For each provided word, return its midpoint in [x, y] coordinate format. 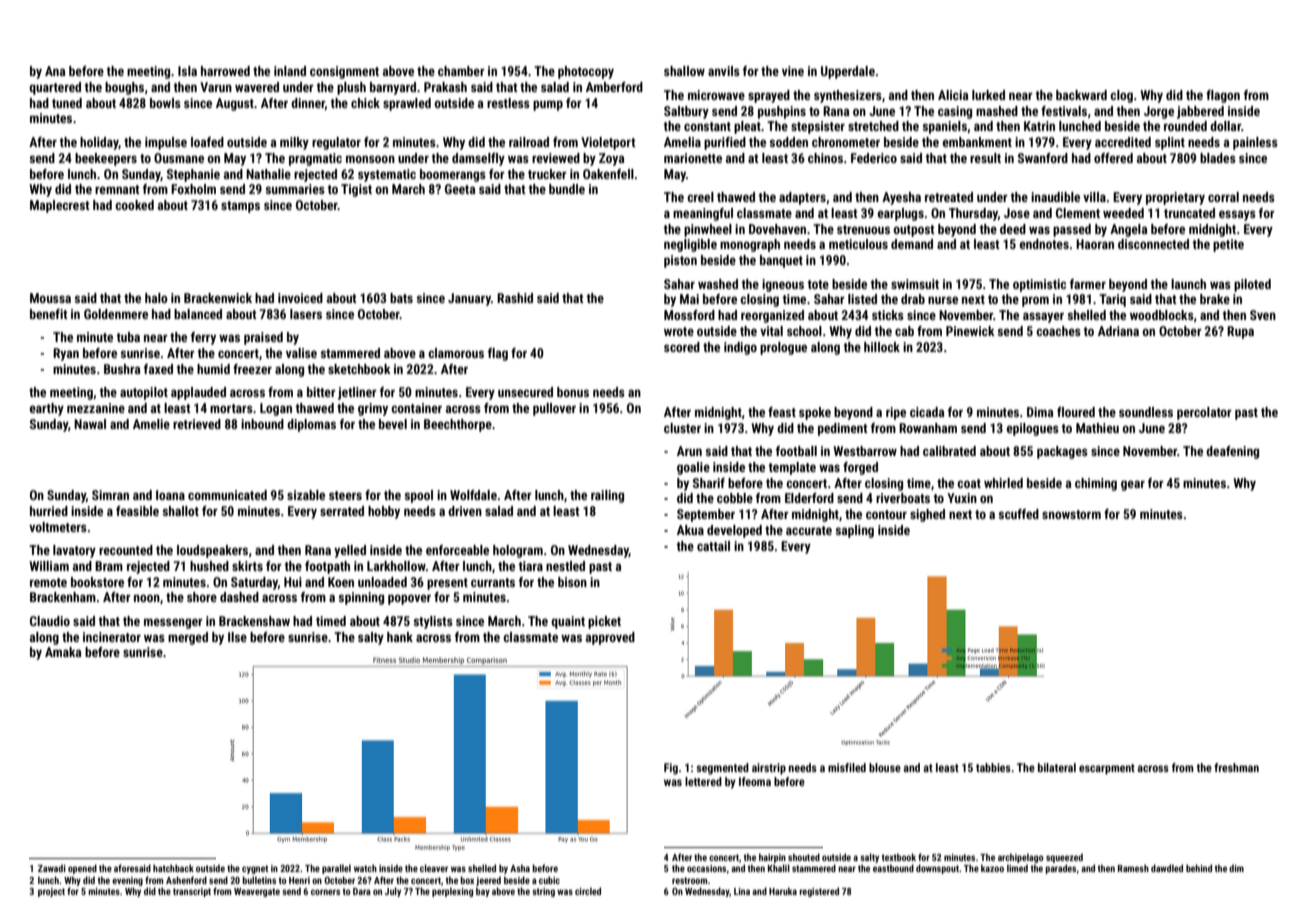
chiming [1096, 484]
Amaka [63, 652]
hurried [49, 511]
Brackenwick [218, 298]
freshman [1236, 767]
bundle [567, 189]
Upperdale [848, 72]
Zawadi [52, 868]
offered [1113, 158]
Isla [187, 71]
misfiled [847, 767]
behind [1199, 868]
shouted [804, 857]
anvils [724, 71]
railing [607, 496]
